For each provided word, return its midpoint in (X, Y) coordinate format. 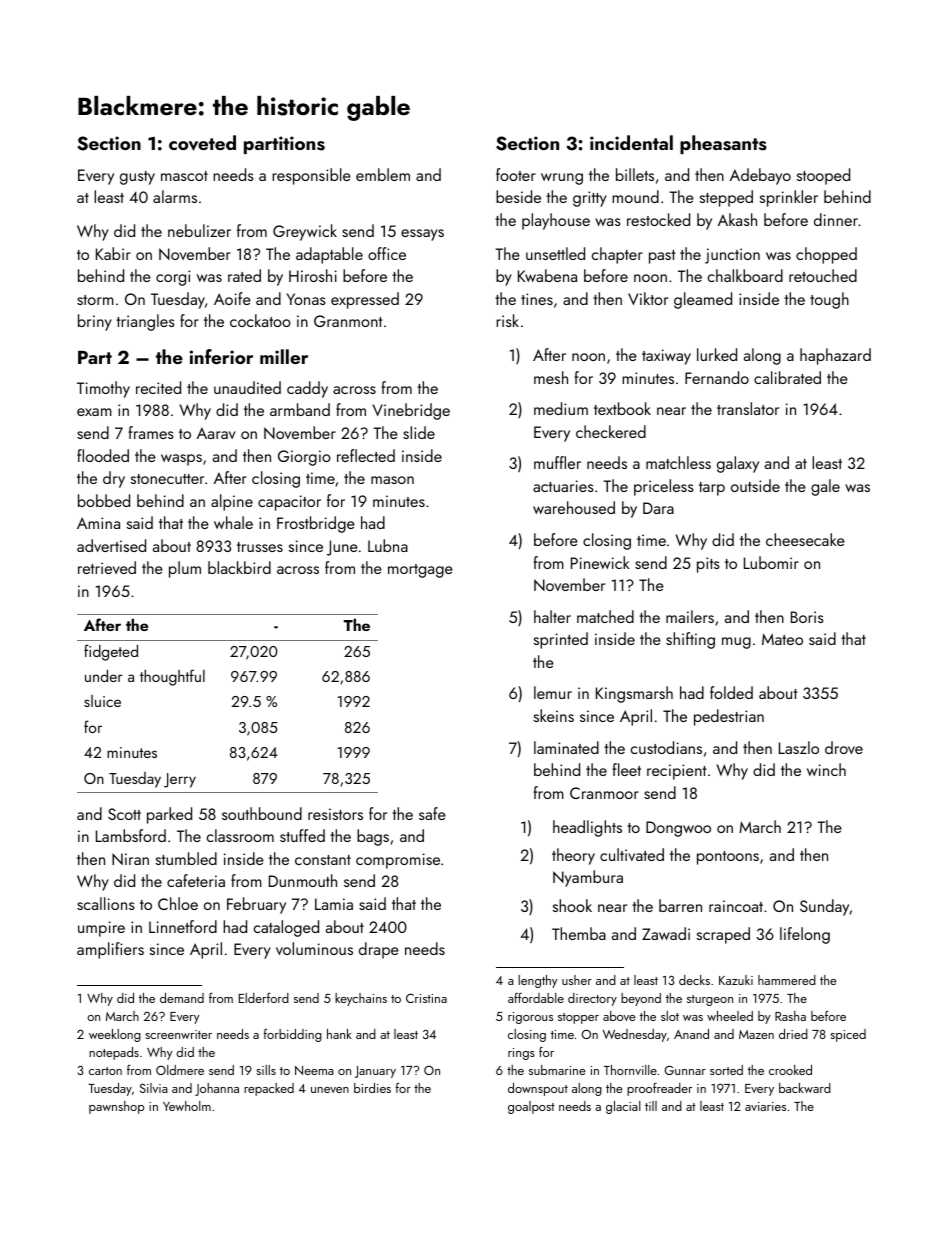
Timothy (103, 389)
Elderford (264, 997)
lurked (717, 354)
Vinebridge (411, 411)
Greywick (305, 232)
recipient (676, 772)
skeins (554, 715)
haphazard (835, 356)
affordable (536, 997)
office (387, 253)
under (104, 675)
